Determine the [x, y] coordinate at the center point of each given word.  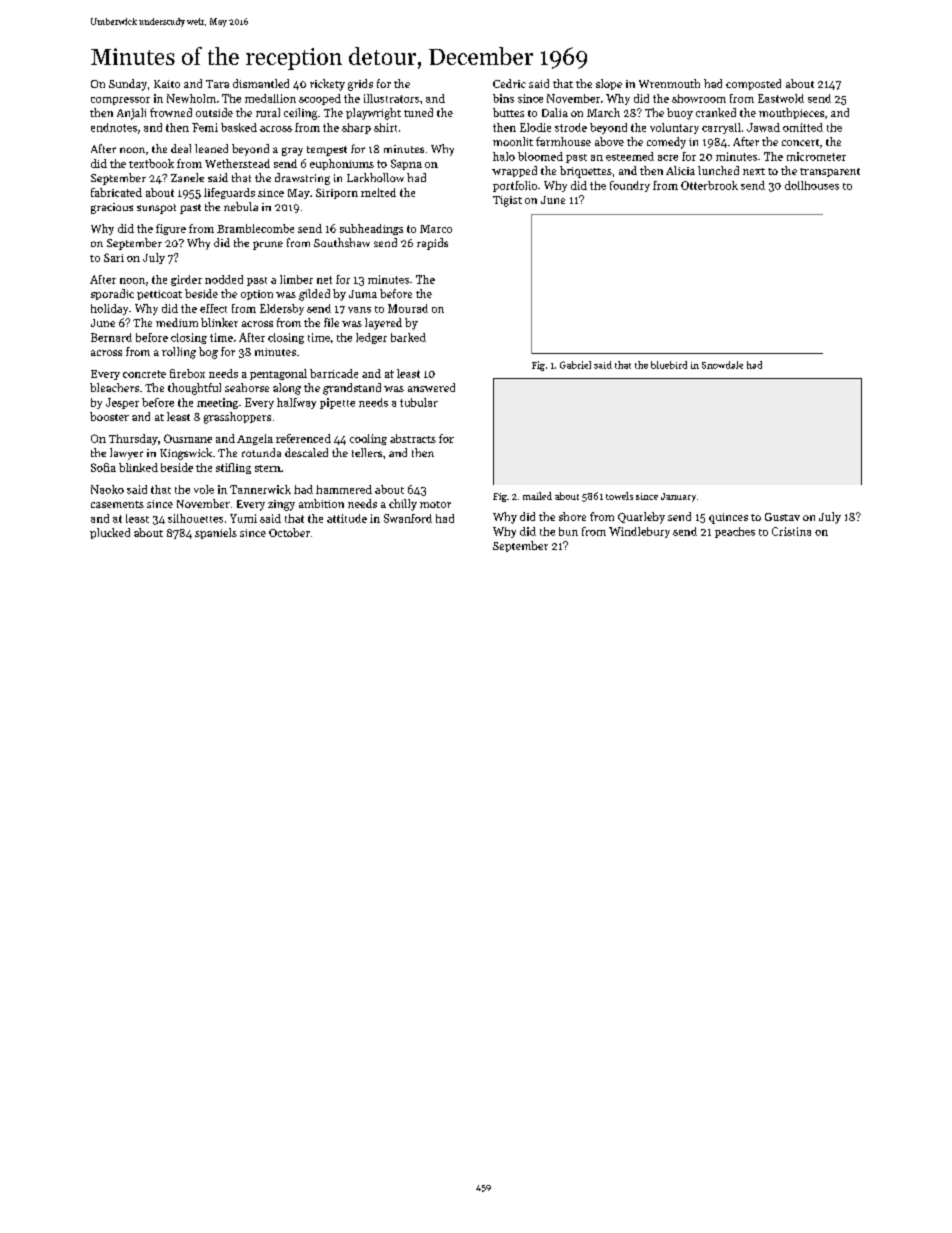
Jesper [122, 403]
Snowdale [722, 365]
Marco [436, 229]
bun [568, 531]
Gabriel [575, 365]
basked [239, 127]
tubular [419, 402]
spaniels [216, 533]
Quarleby [641, 518]
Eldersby [282, 309]
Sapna [406, 164]
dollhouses [812, 185]
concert [800, 142]
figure [171, 229]
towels [619, 496]
